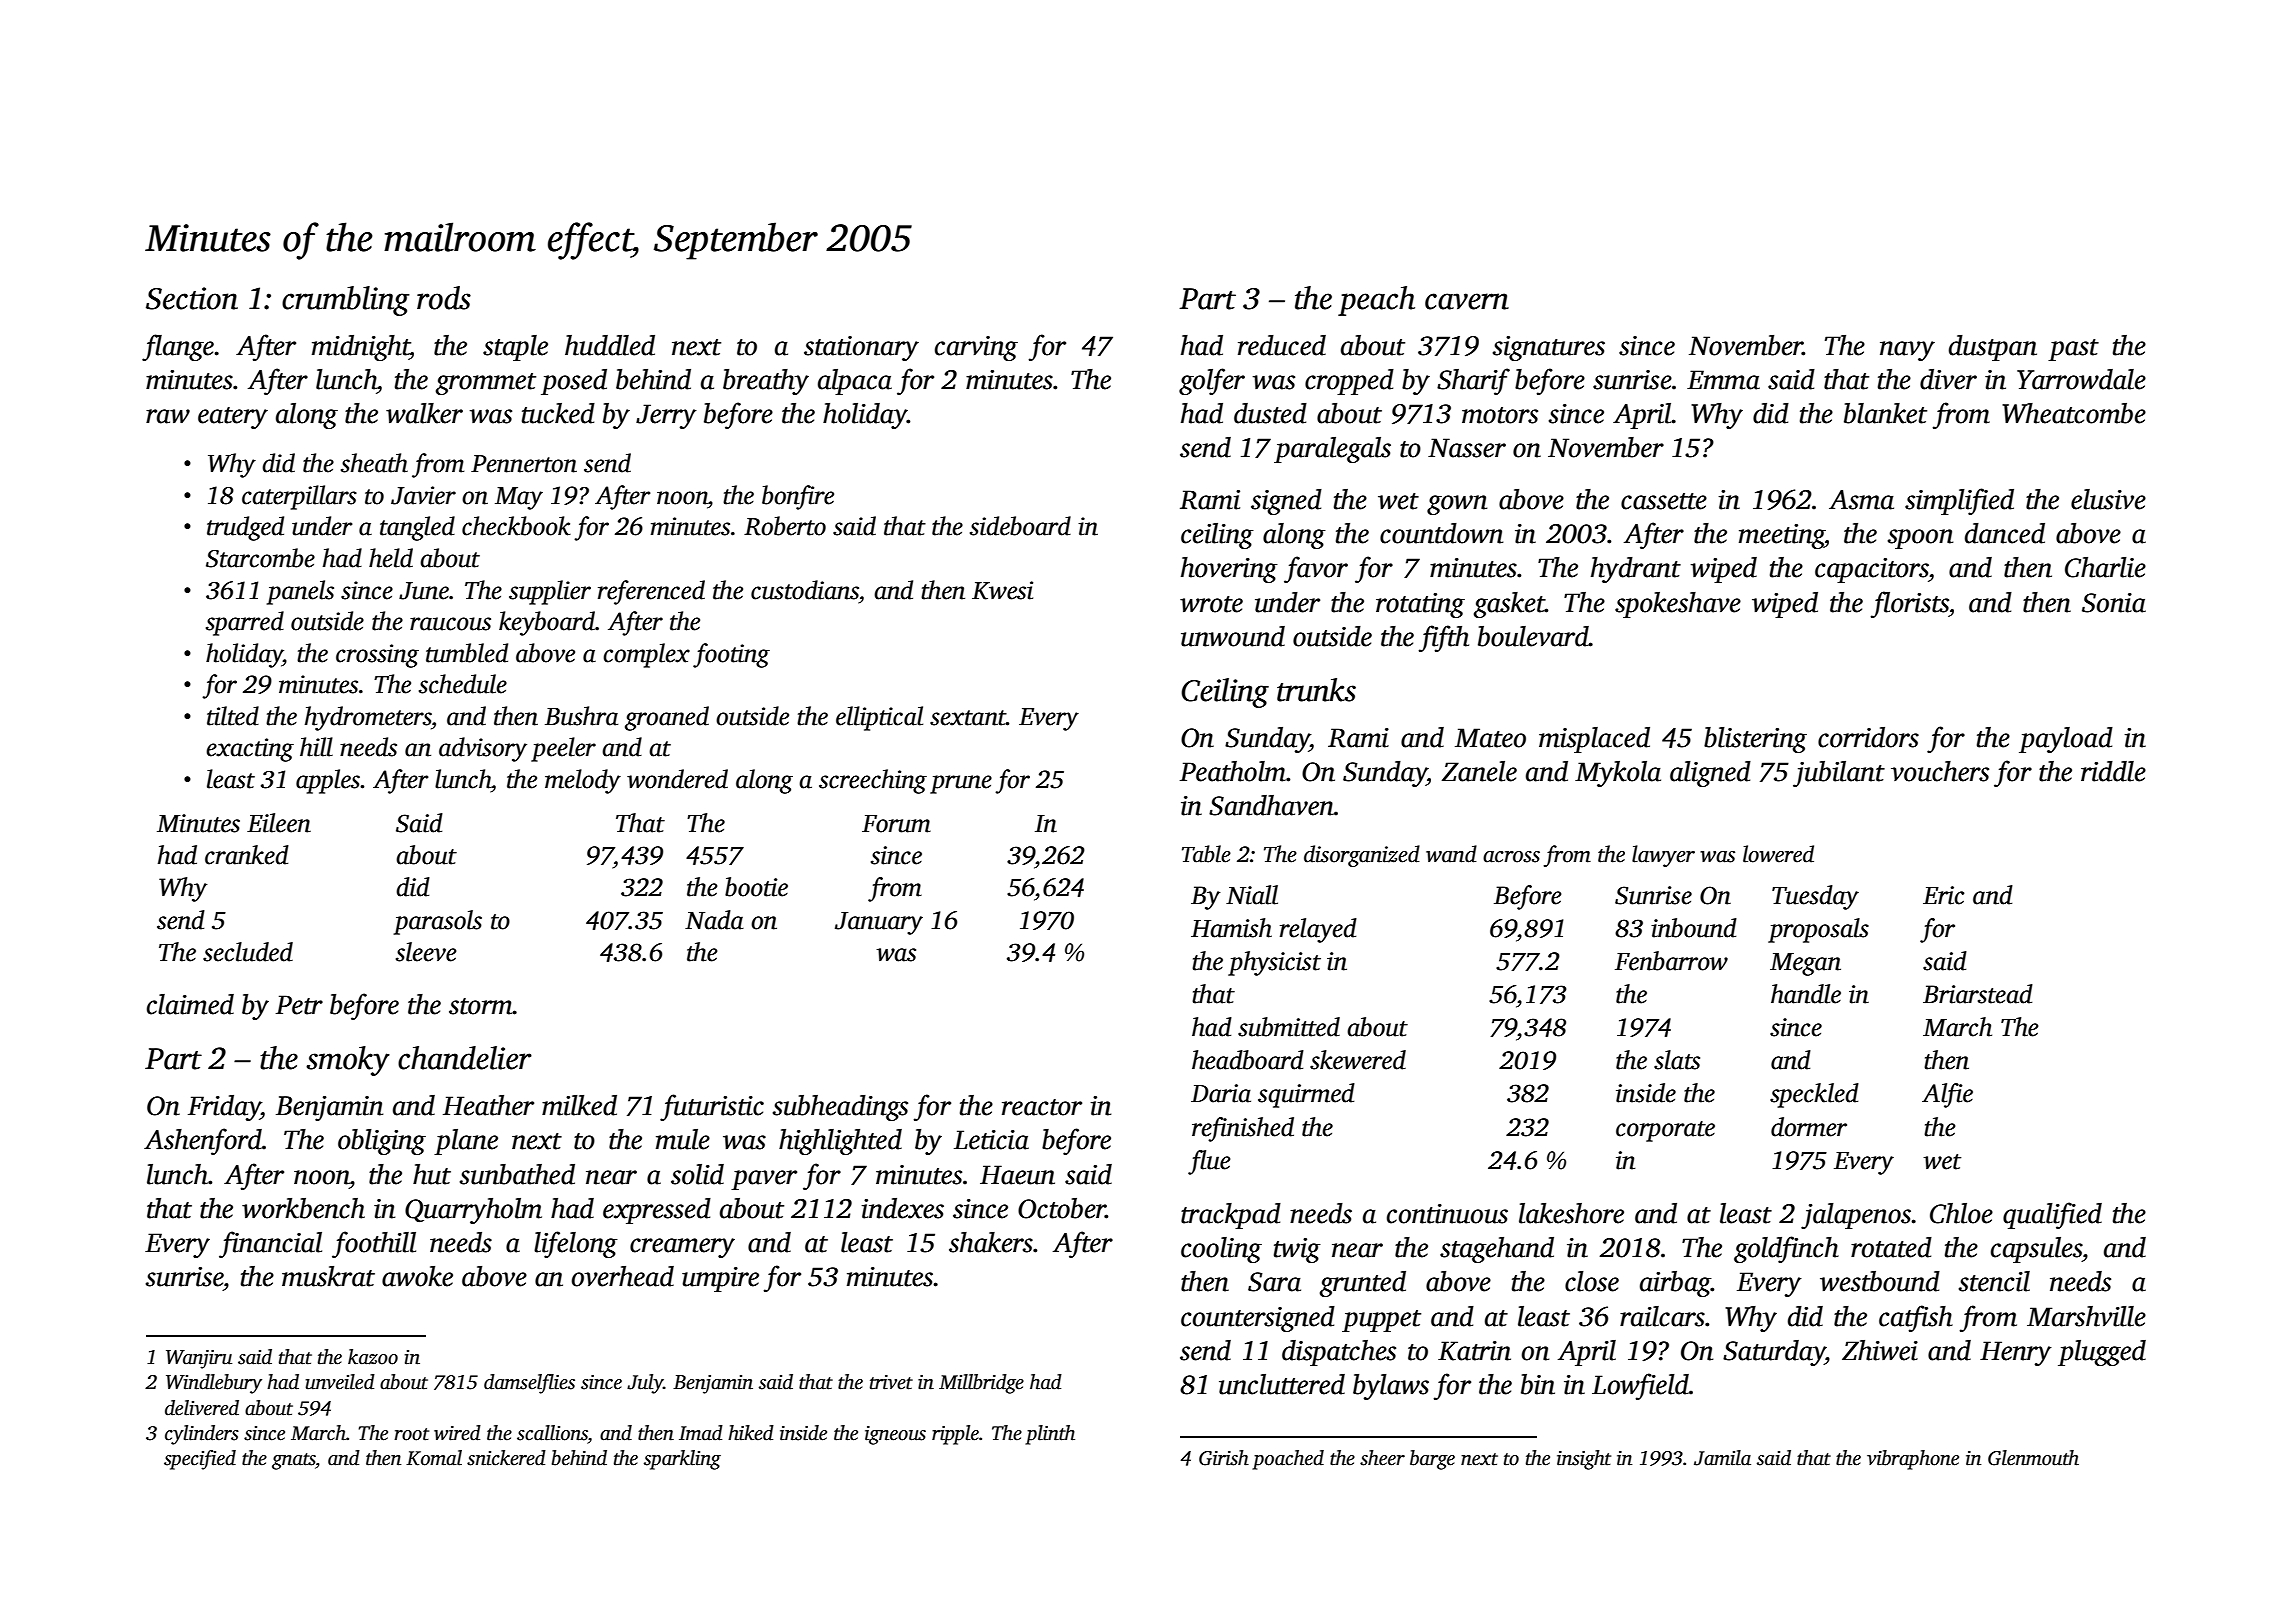 The height and width of the screenshot is (1620, 2292). Describe the element at coordinates (1818, 930) in the screenshot. I see `proposals` at that location.
